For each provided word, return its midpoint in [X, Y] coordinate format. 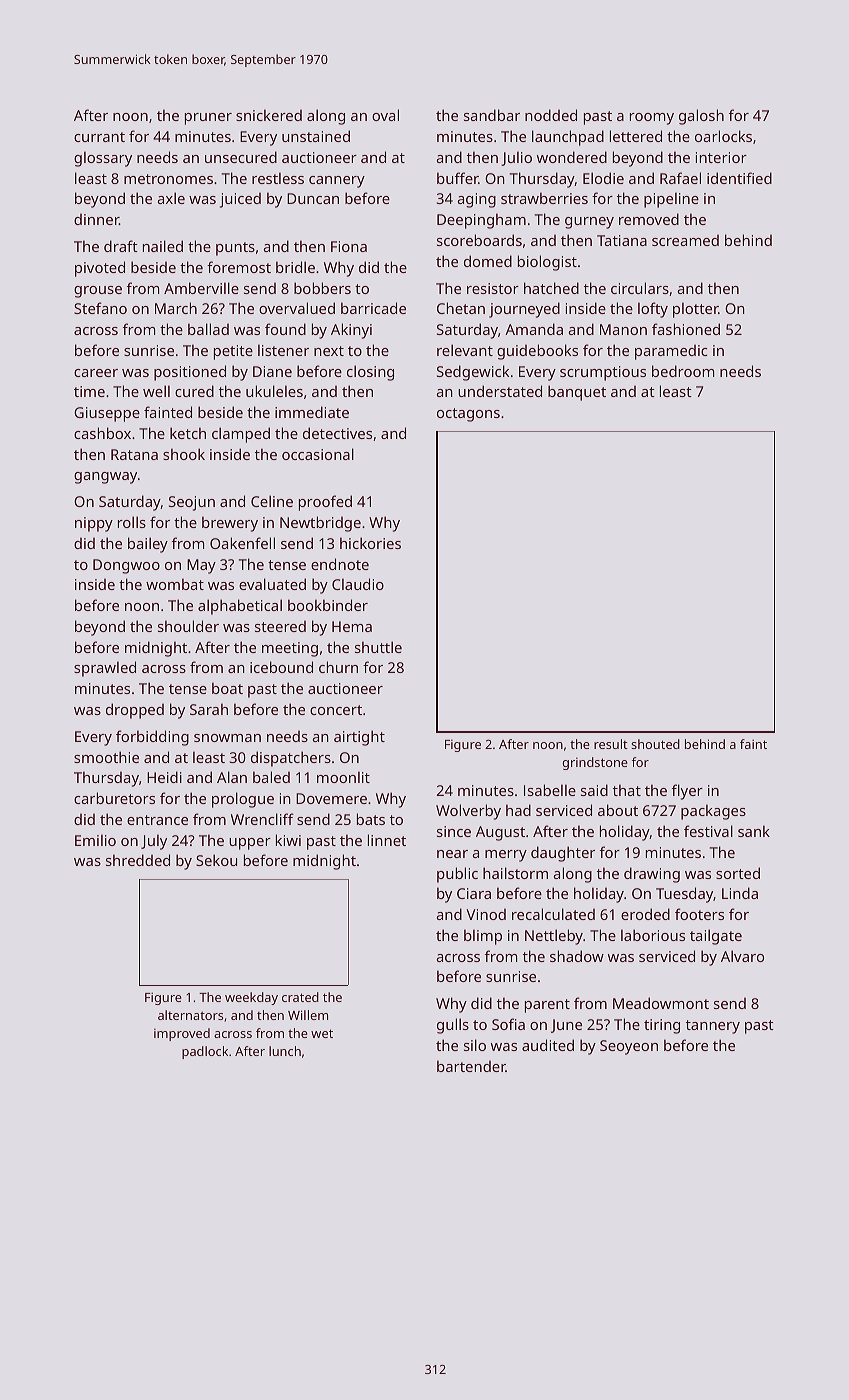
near [452, 854]
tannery [713, 1027]
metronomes [168, 179]
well [156, 391]
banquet [577, 393]
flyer [687, 792]
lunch [285, 1051]
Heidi [164, 777]
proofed [325, 503]
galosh [701, 117]
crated [300, 997]
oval [385, 115]
